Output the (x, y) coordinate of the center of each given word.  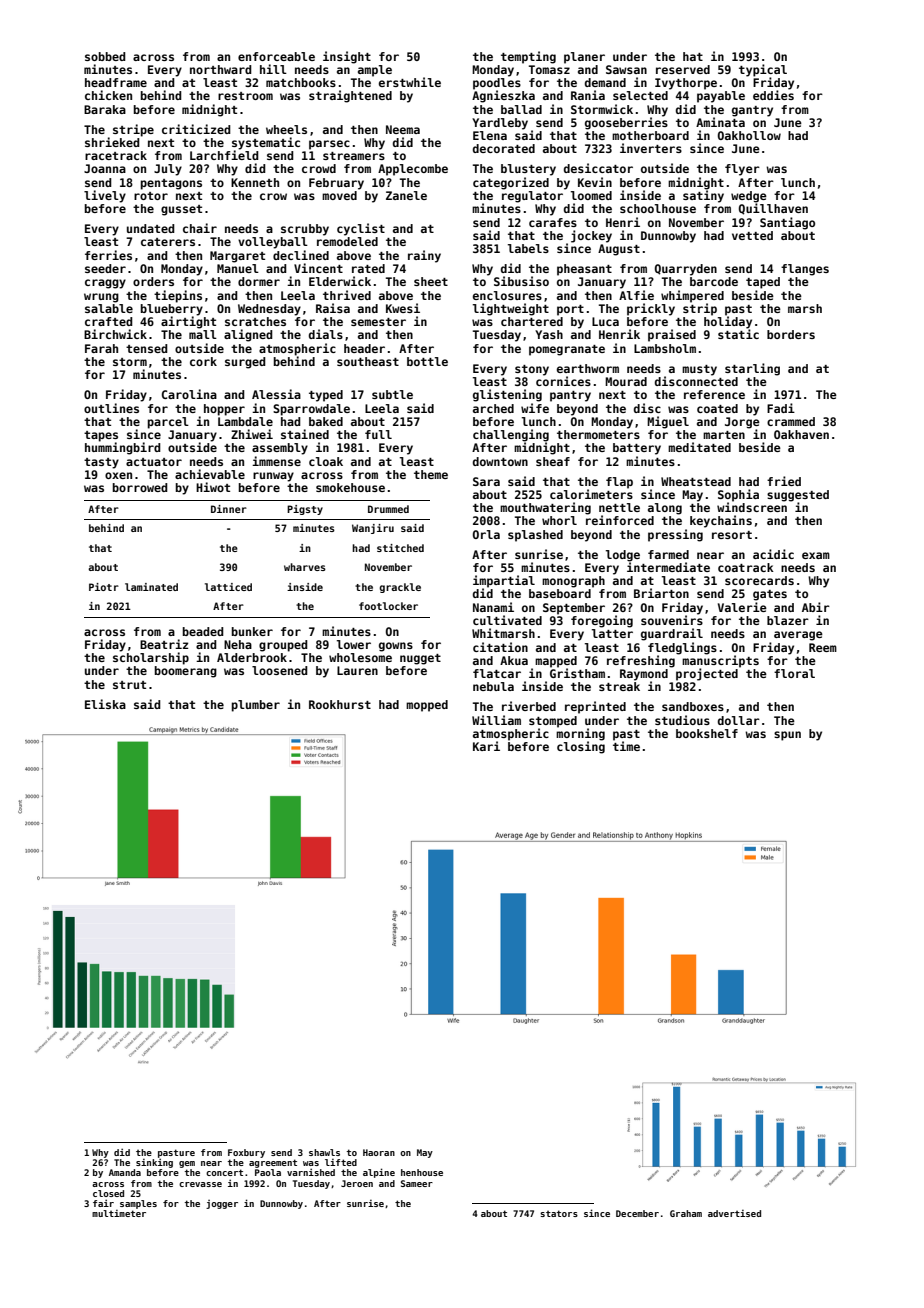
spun (787, 736)
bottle (427, 361)
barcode (714, 281)
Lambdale (245, 421)
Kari (486, 746)
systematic (266, 143)
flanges (805, 270)
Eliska (105, 704)
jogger (222, 1204)
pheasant (584, 270)
